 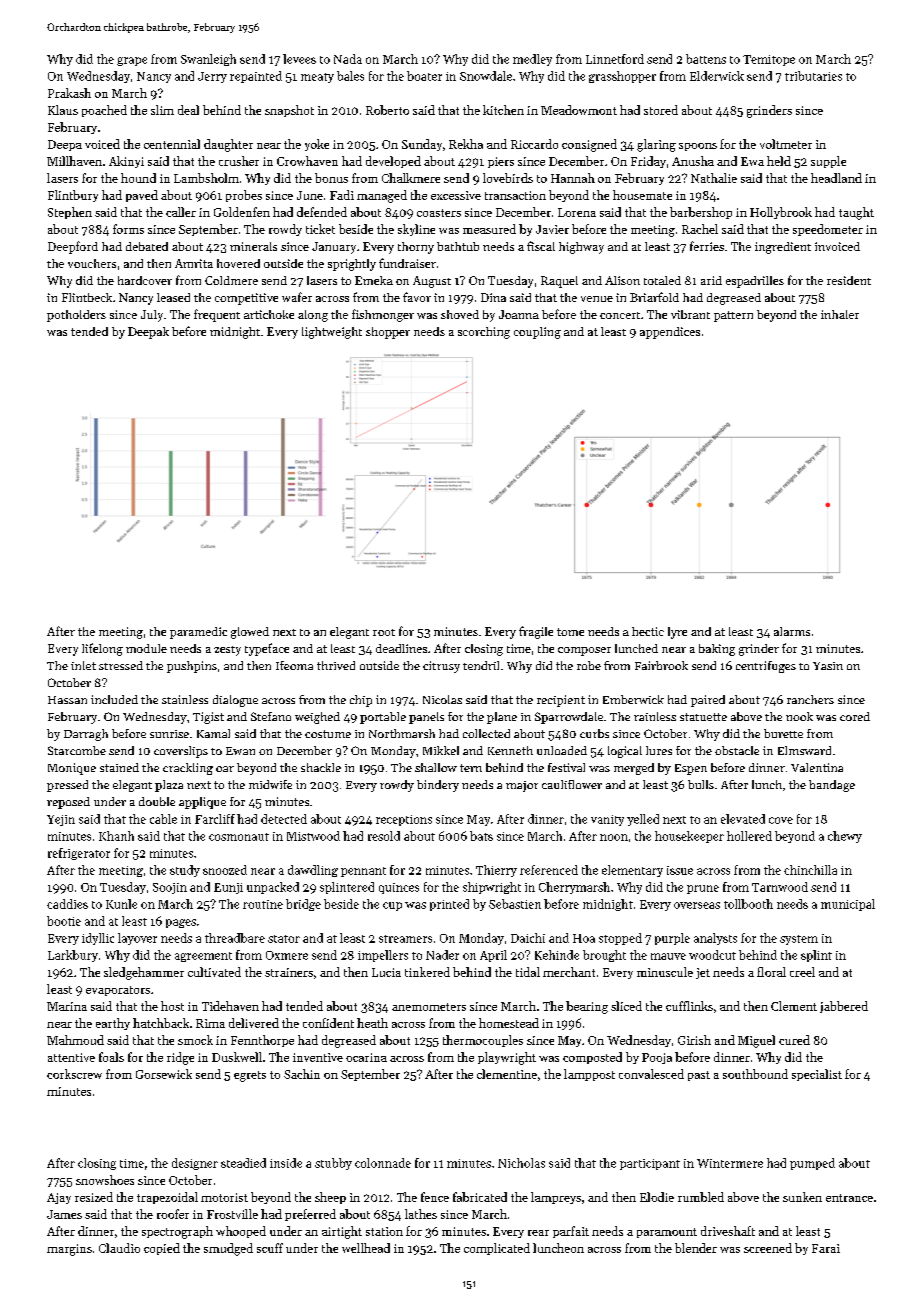 I want to click on fiscal, so click(x=541, y=246).
